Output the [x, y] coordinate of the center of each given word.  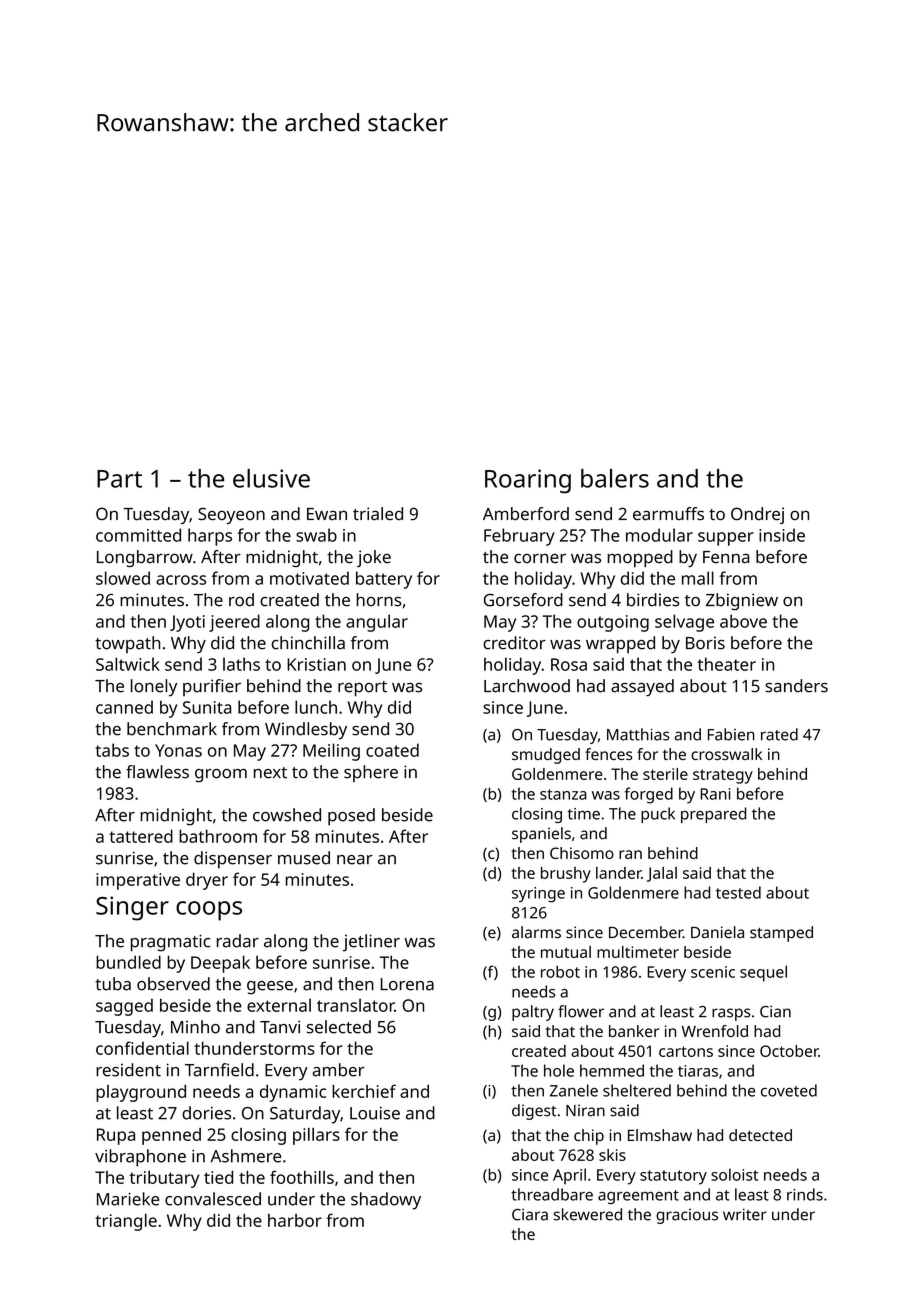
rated [779, 734]
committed [138, 535]
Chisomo [582, 853]
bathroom [218, 836]
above [743, 621]
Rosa [569, 664]
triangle [126, 1222]
